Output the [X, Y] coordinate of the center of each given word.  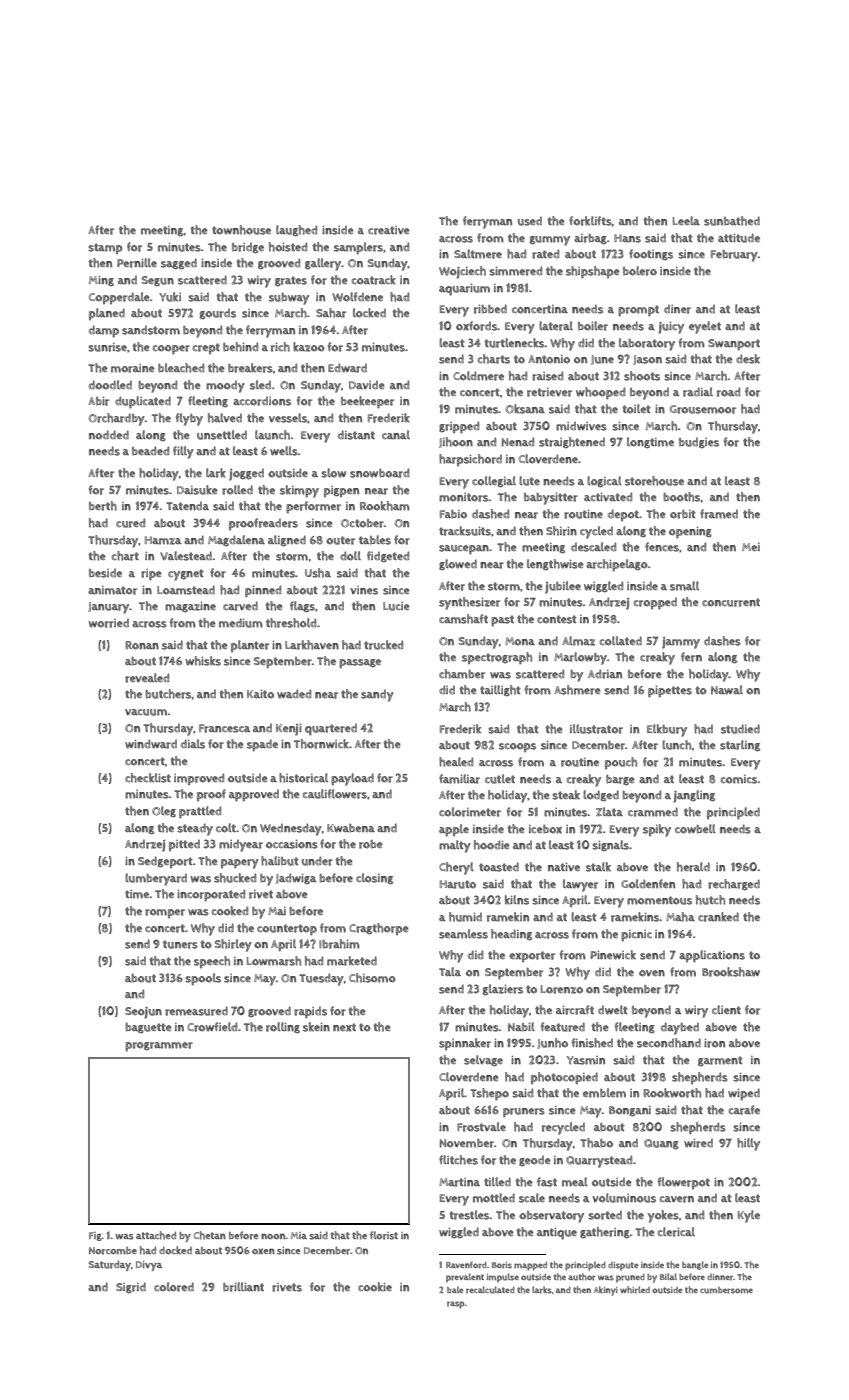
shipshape [593, 272]
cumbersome [726, 1290]
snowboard [379, 473]
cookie [375, 1287]
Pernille [137, 263]
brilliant [243, 1287]
